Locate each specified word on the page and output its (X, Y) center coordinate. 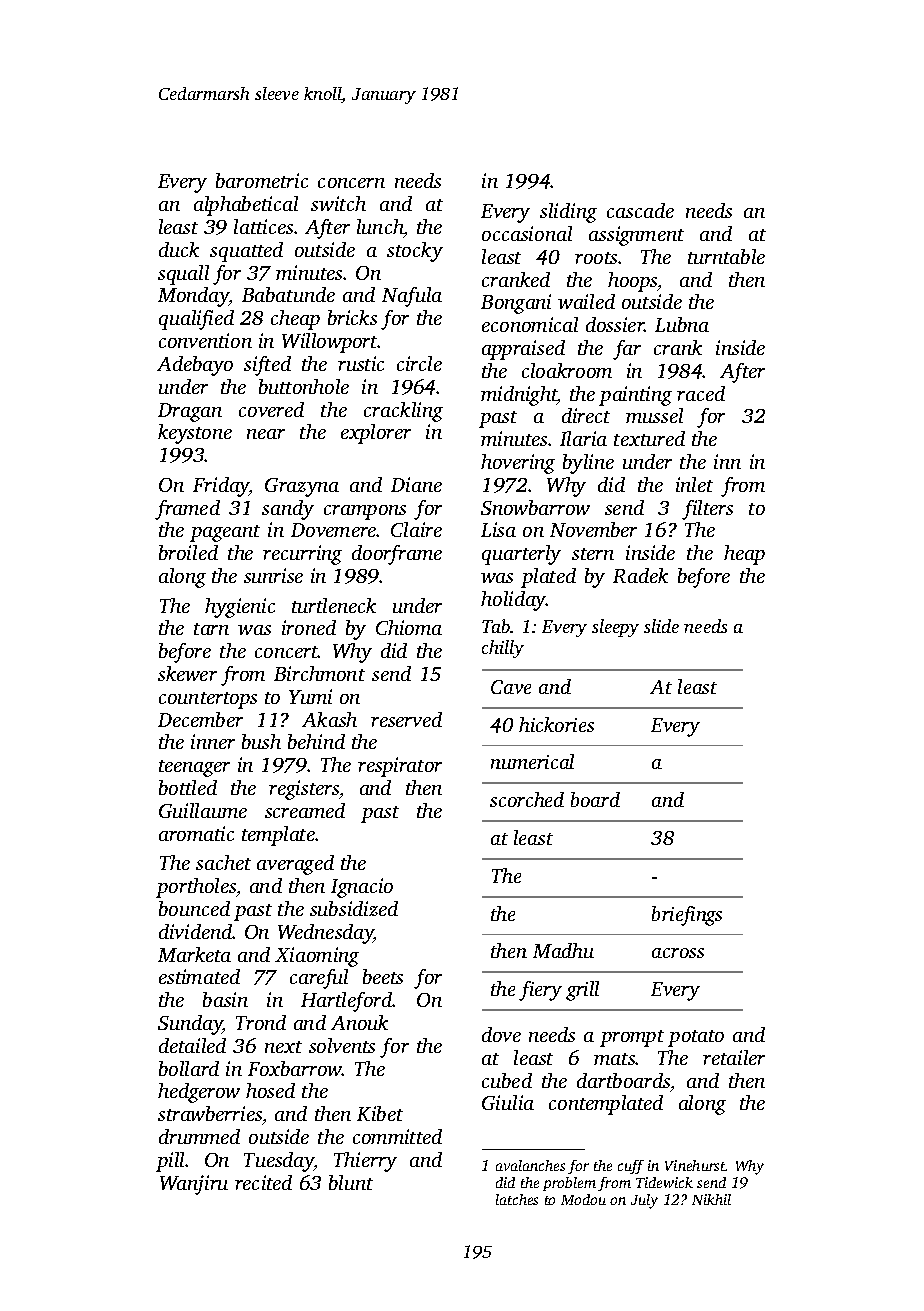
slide (661, 626)
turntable (726, 256)
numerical (532, 761)
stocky (415, 252)
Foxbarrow (295, 1068)
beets (383, 976)
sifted (267, 366)
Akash (329, 719)
